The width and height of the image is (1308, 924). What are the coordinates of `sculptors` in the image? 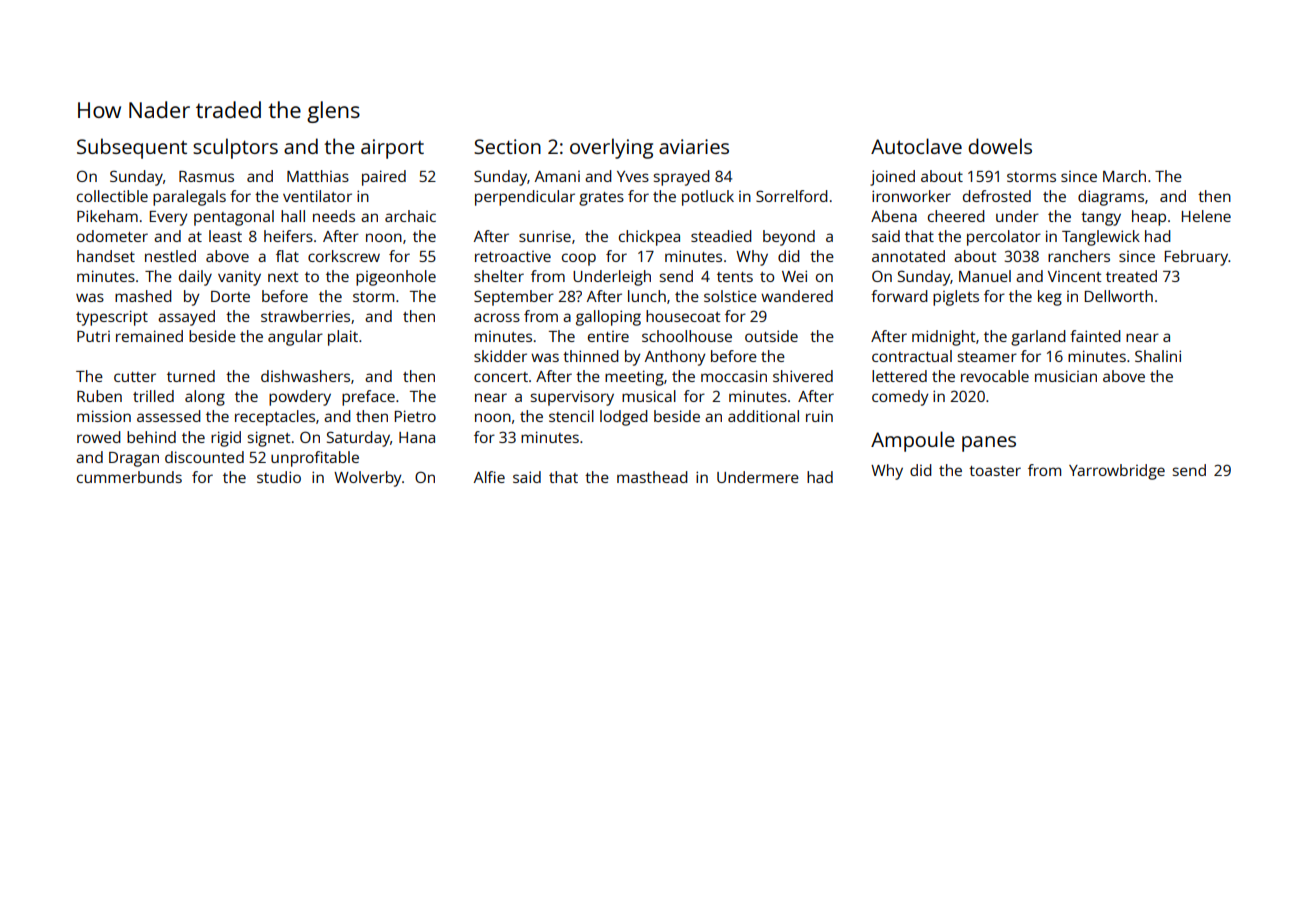 It's located at (235, 148).
